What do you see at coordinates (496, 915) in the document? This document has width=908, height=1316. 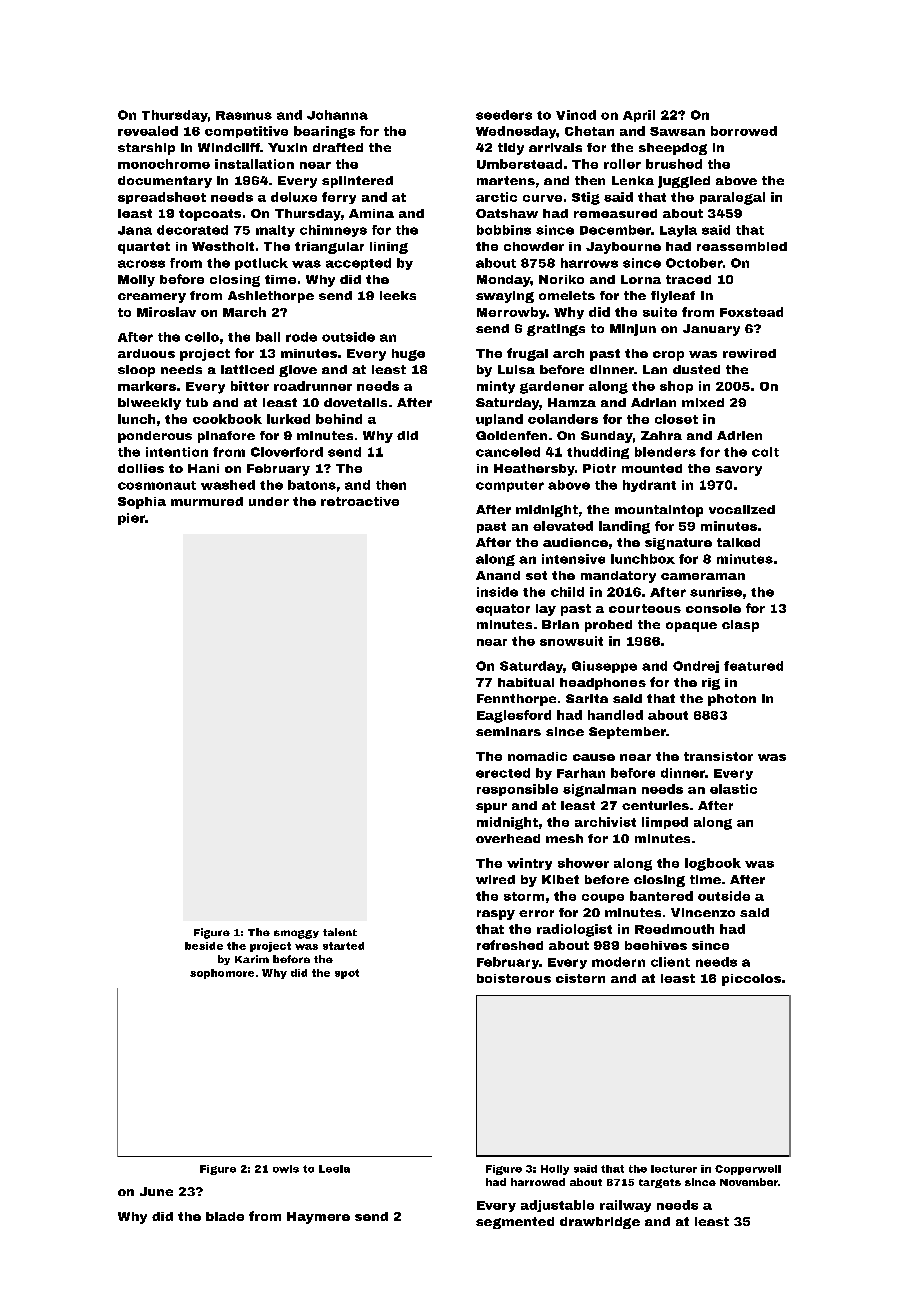 I see `raspy` at bounding box center [496, 915].
